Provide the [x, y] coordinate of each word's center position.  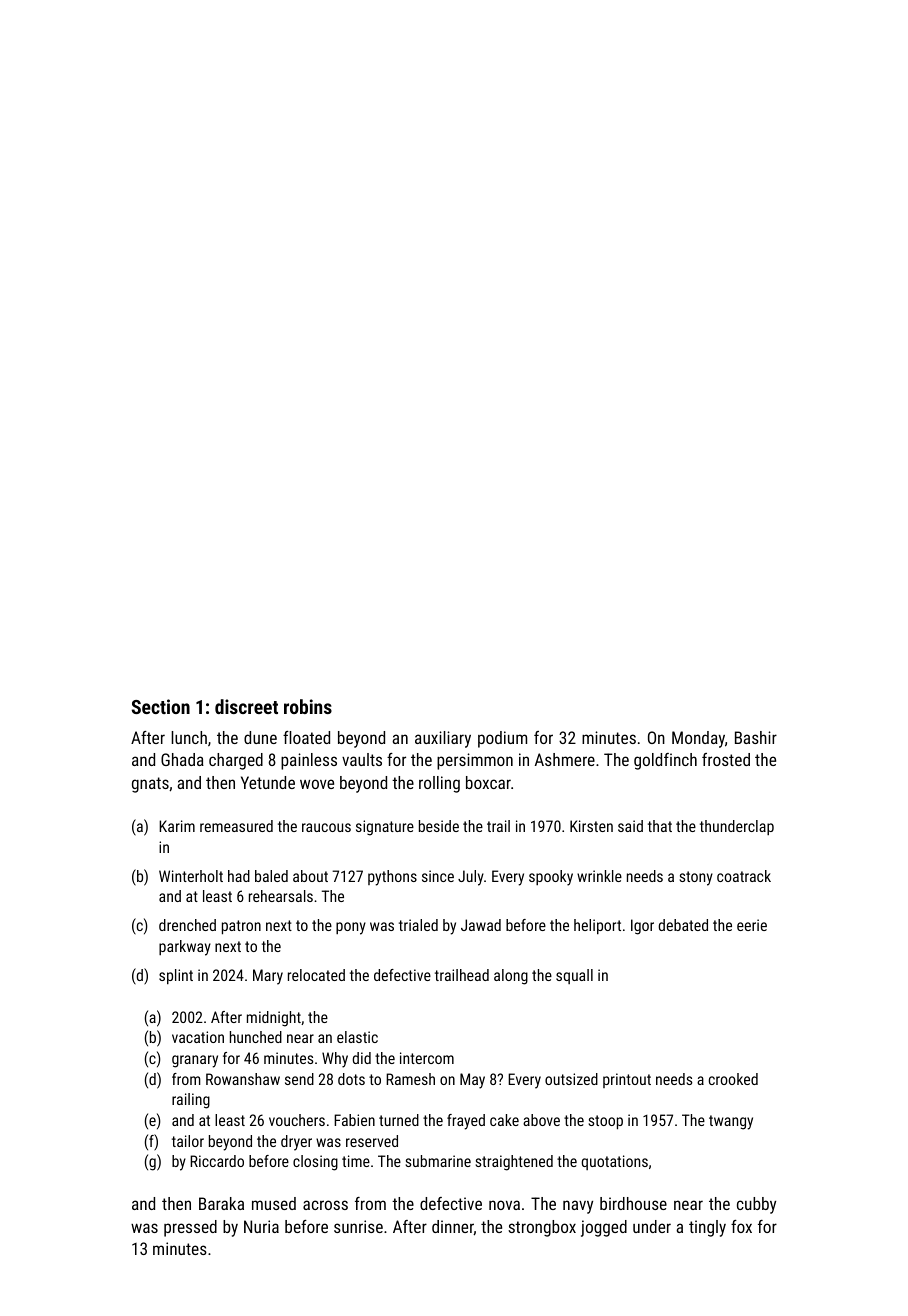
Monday [698, 739]
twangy [731, 1122]
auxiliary [443, 739]
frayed [466, 1122]
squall [574, 976]
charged [236, 761]
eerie [752, 925]
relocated [316, 975]
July [471, 878]
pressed [190, 1228]
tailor [188, 1141]
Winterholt [191, 876]
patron [241, 927]
